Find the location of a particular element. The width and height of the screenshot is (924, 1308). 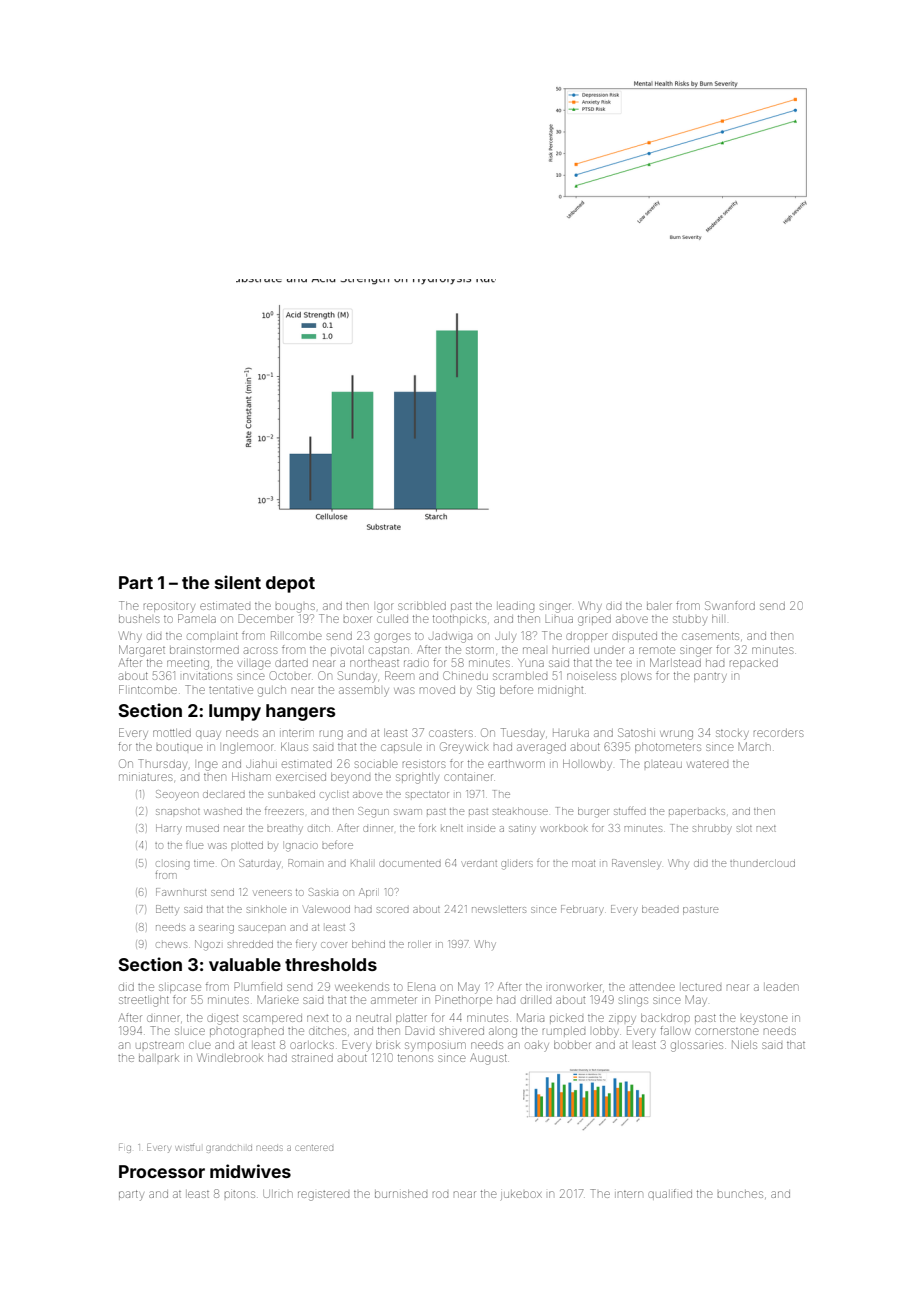

capsule is located at coordinates (401, 747).
